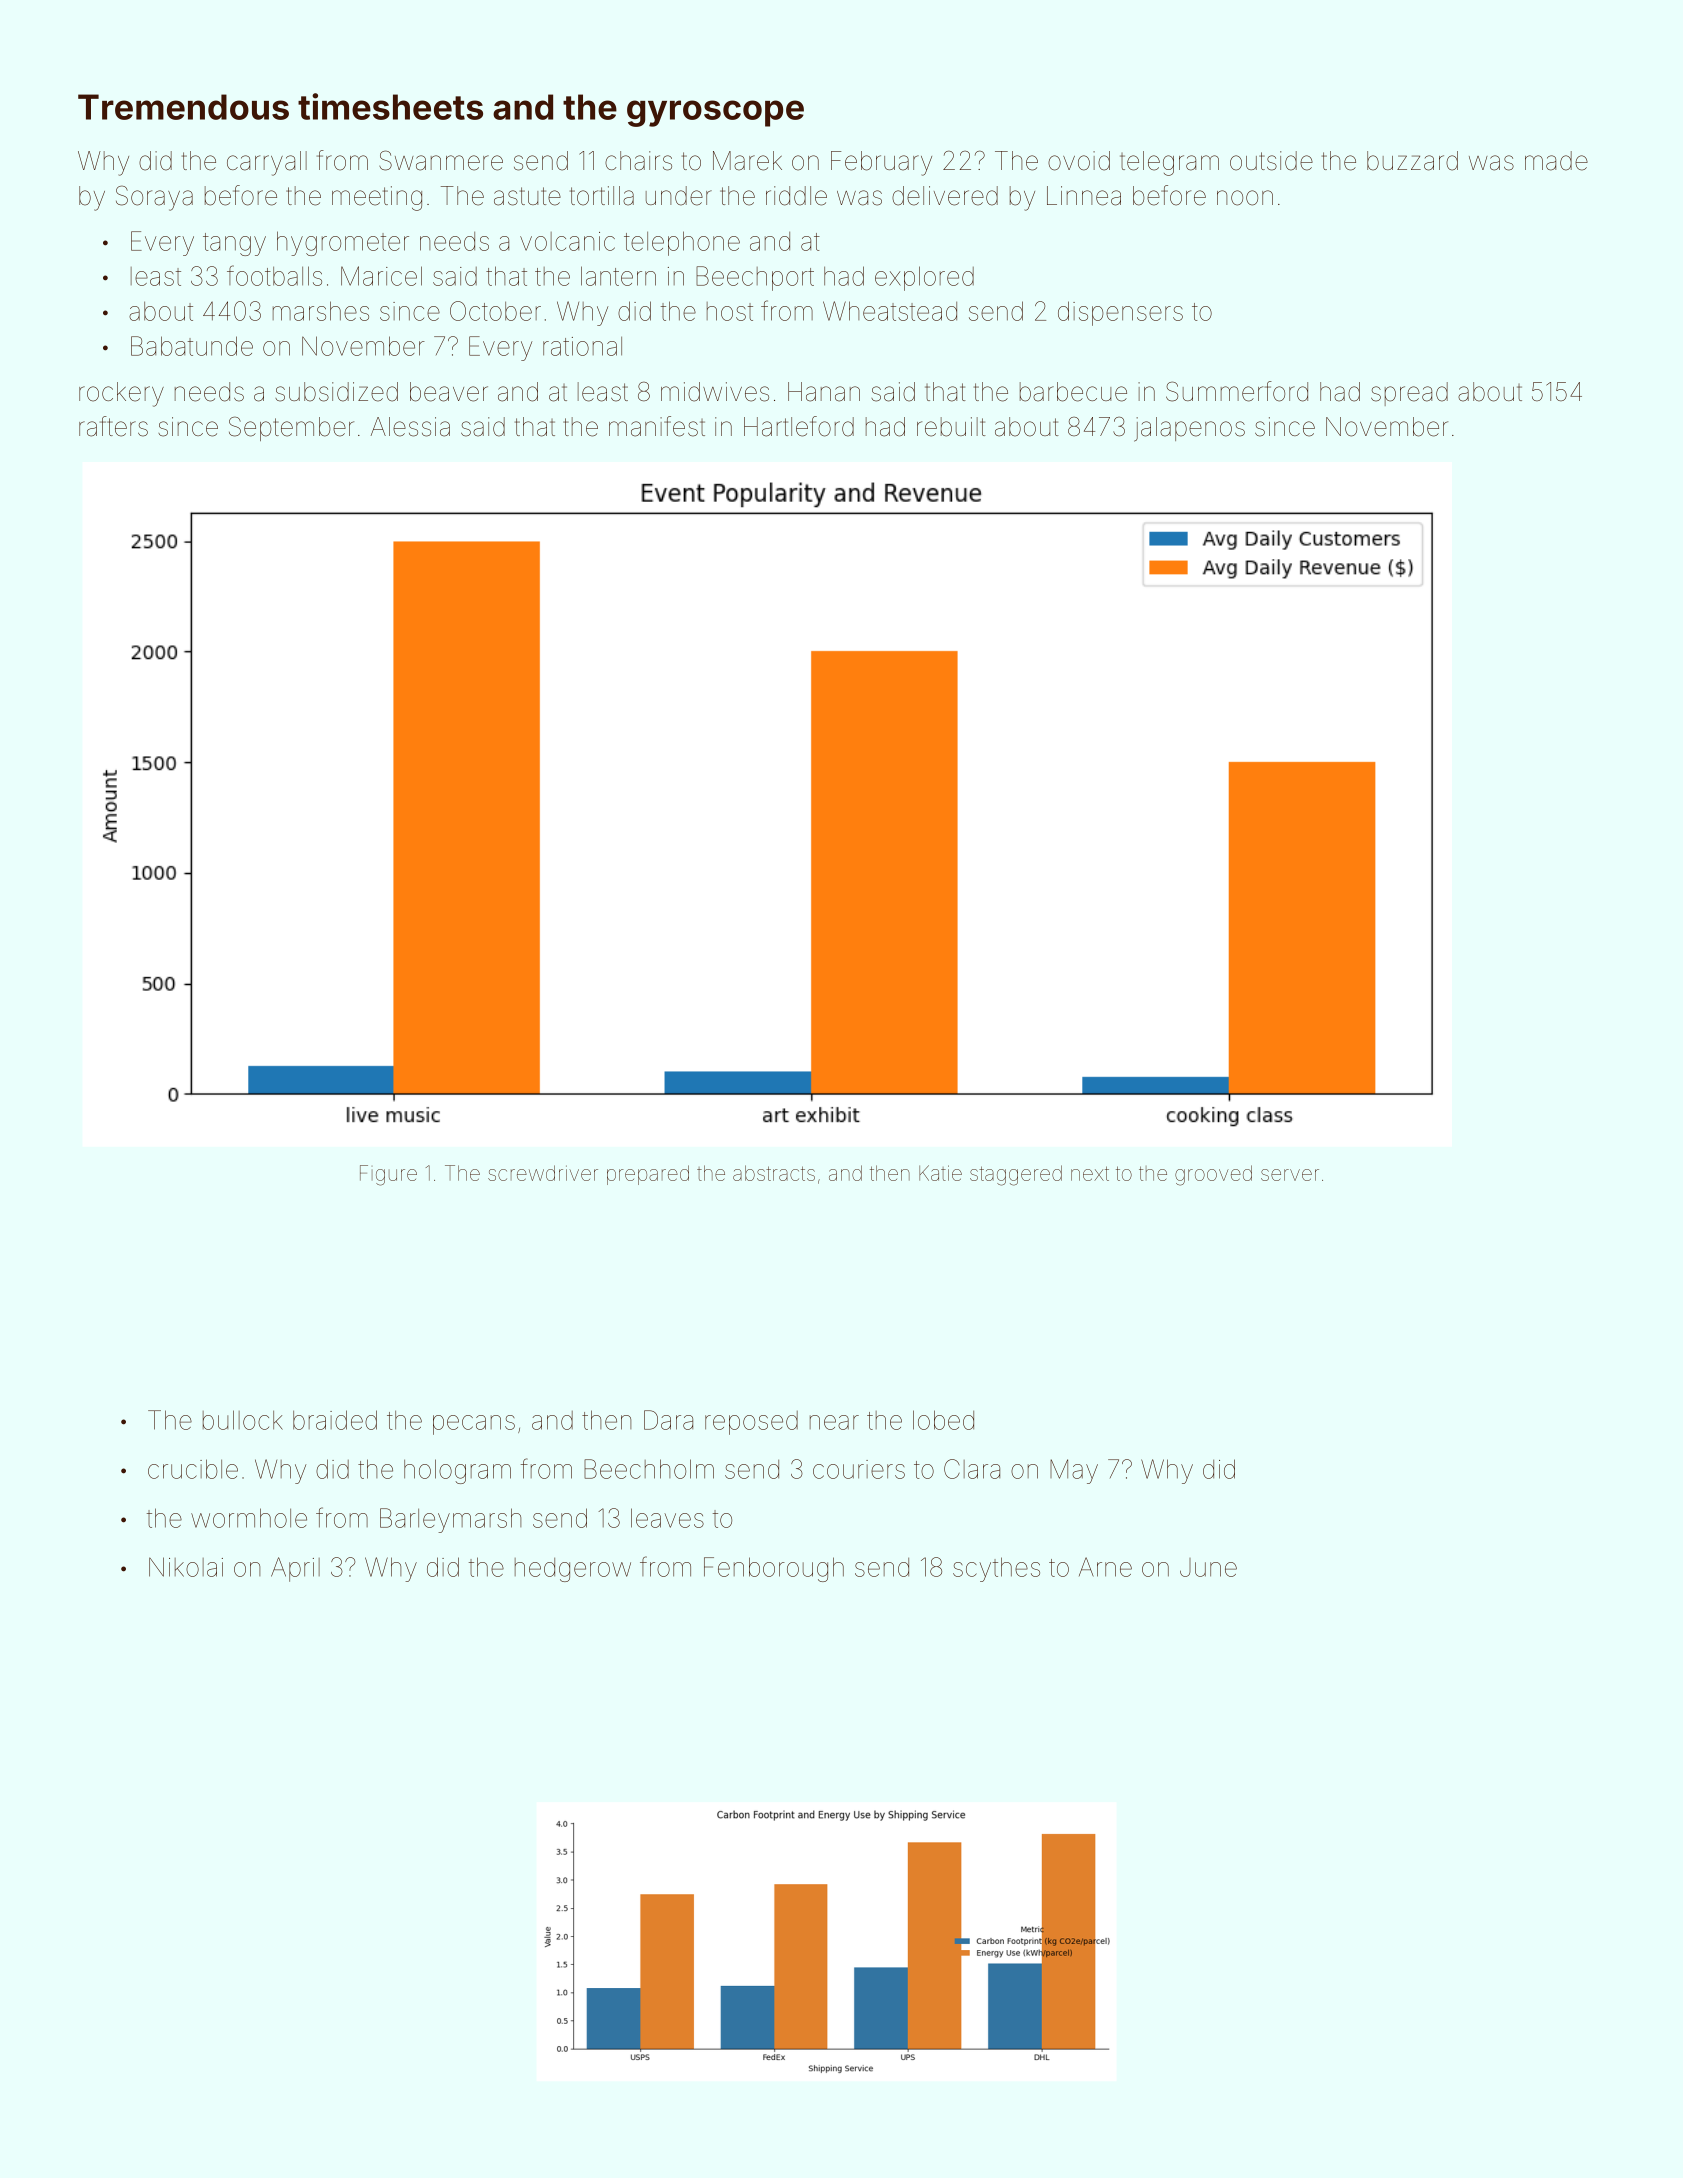 The width and height of the image is (1683, 2178). Describe the element at coordinates (390, 106) in the image. I see `timesheets` at that location.
